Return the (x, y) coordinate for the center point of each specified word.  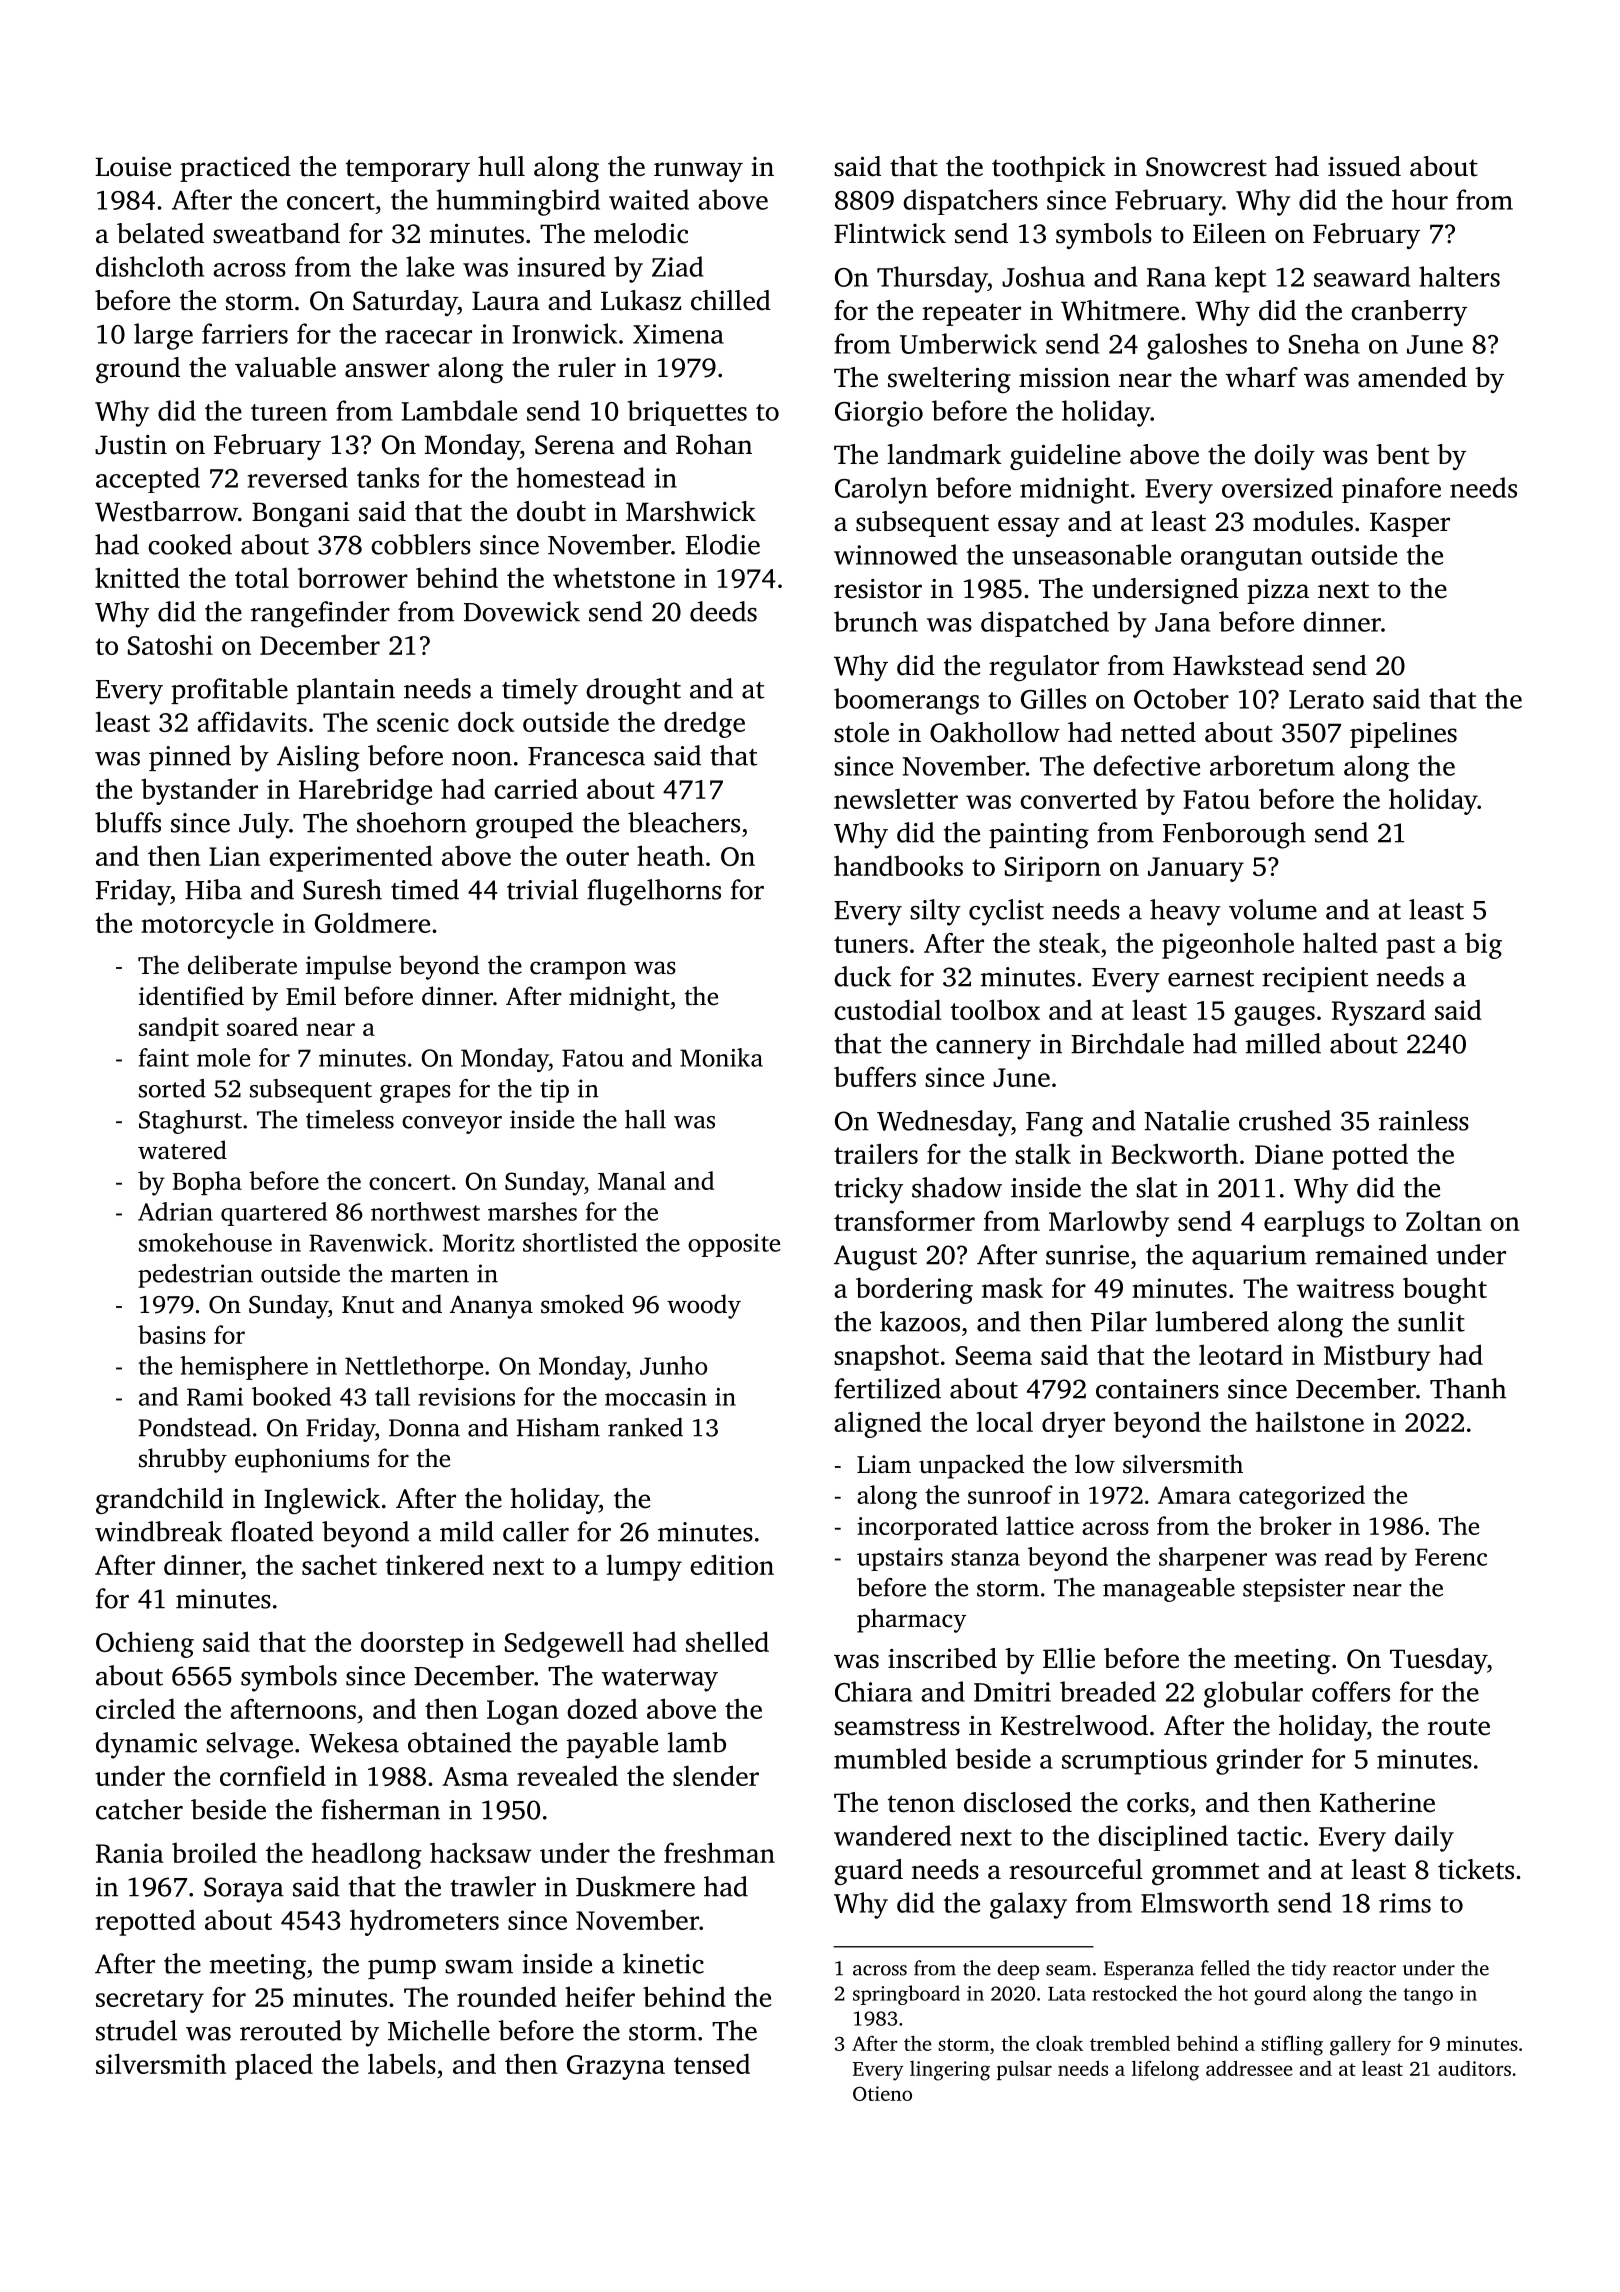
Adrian (175, 1211)
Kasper (1410, 524)
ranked (645, 1427)
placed (274, 2066)
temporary (408, 170)
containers (1157, 1389)
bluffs (128, 822)
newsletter (896, 798)
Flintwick (890, 233)
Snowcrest (1206, 167)
